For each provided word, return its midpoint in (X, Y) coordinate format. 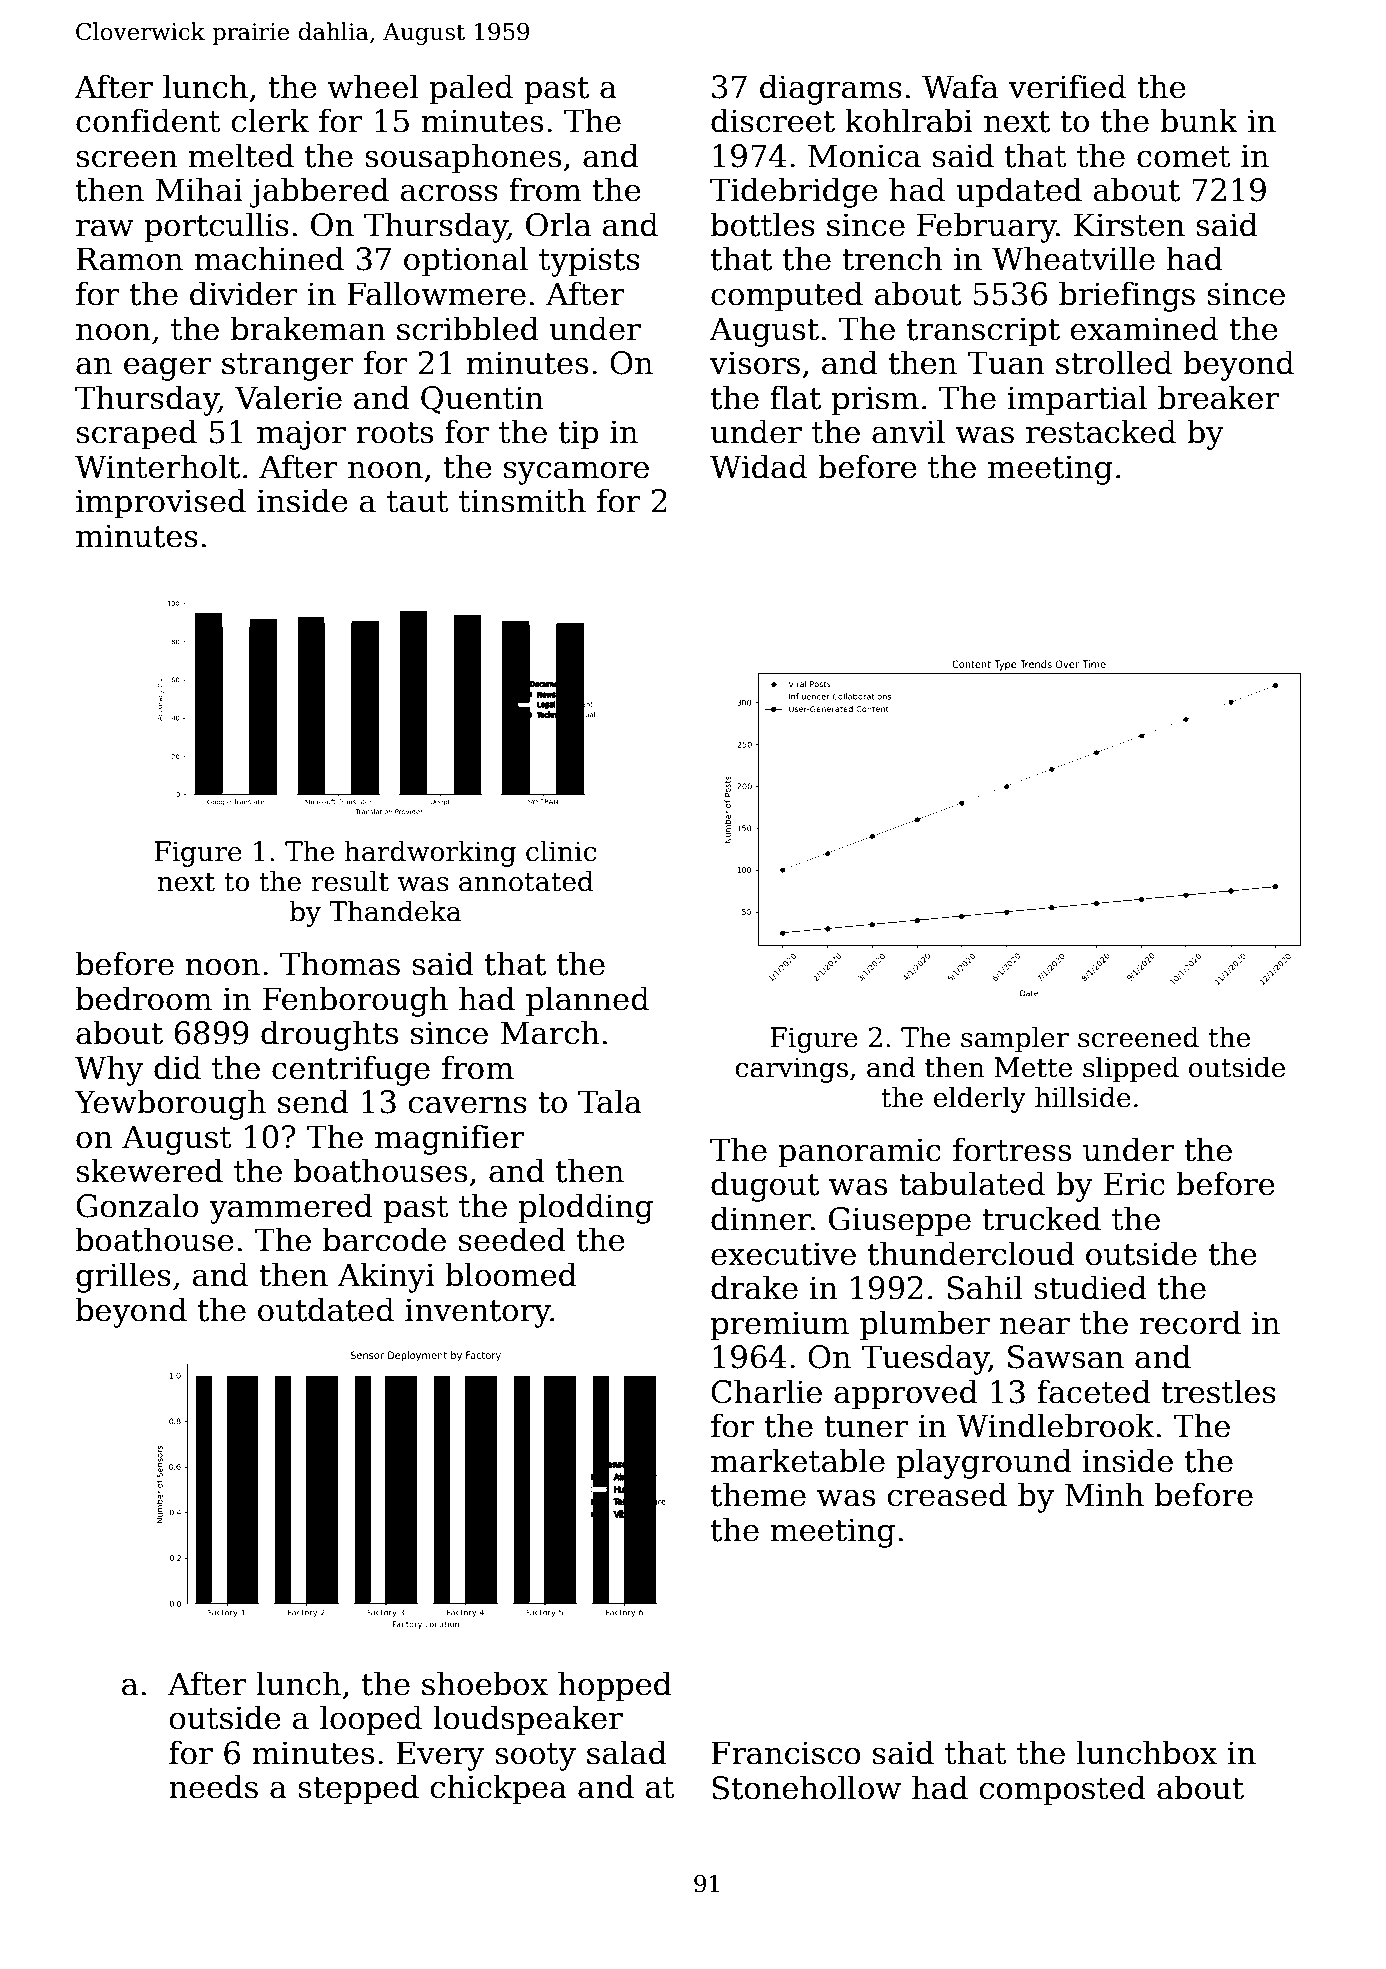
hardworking (430, 853)
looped (371, 1720)
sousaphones (463, 158)
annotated (526, 881)
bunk (1199, 120)
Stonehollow (806, 1787)
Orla (558, 224)
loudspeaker (528, 1720)
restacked (1101, 431)
